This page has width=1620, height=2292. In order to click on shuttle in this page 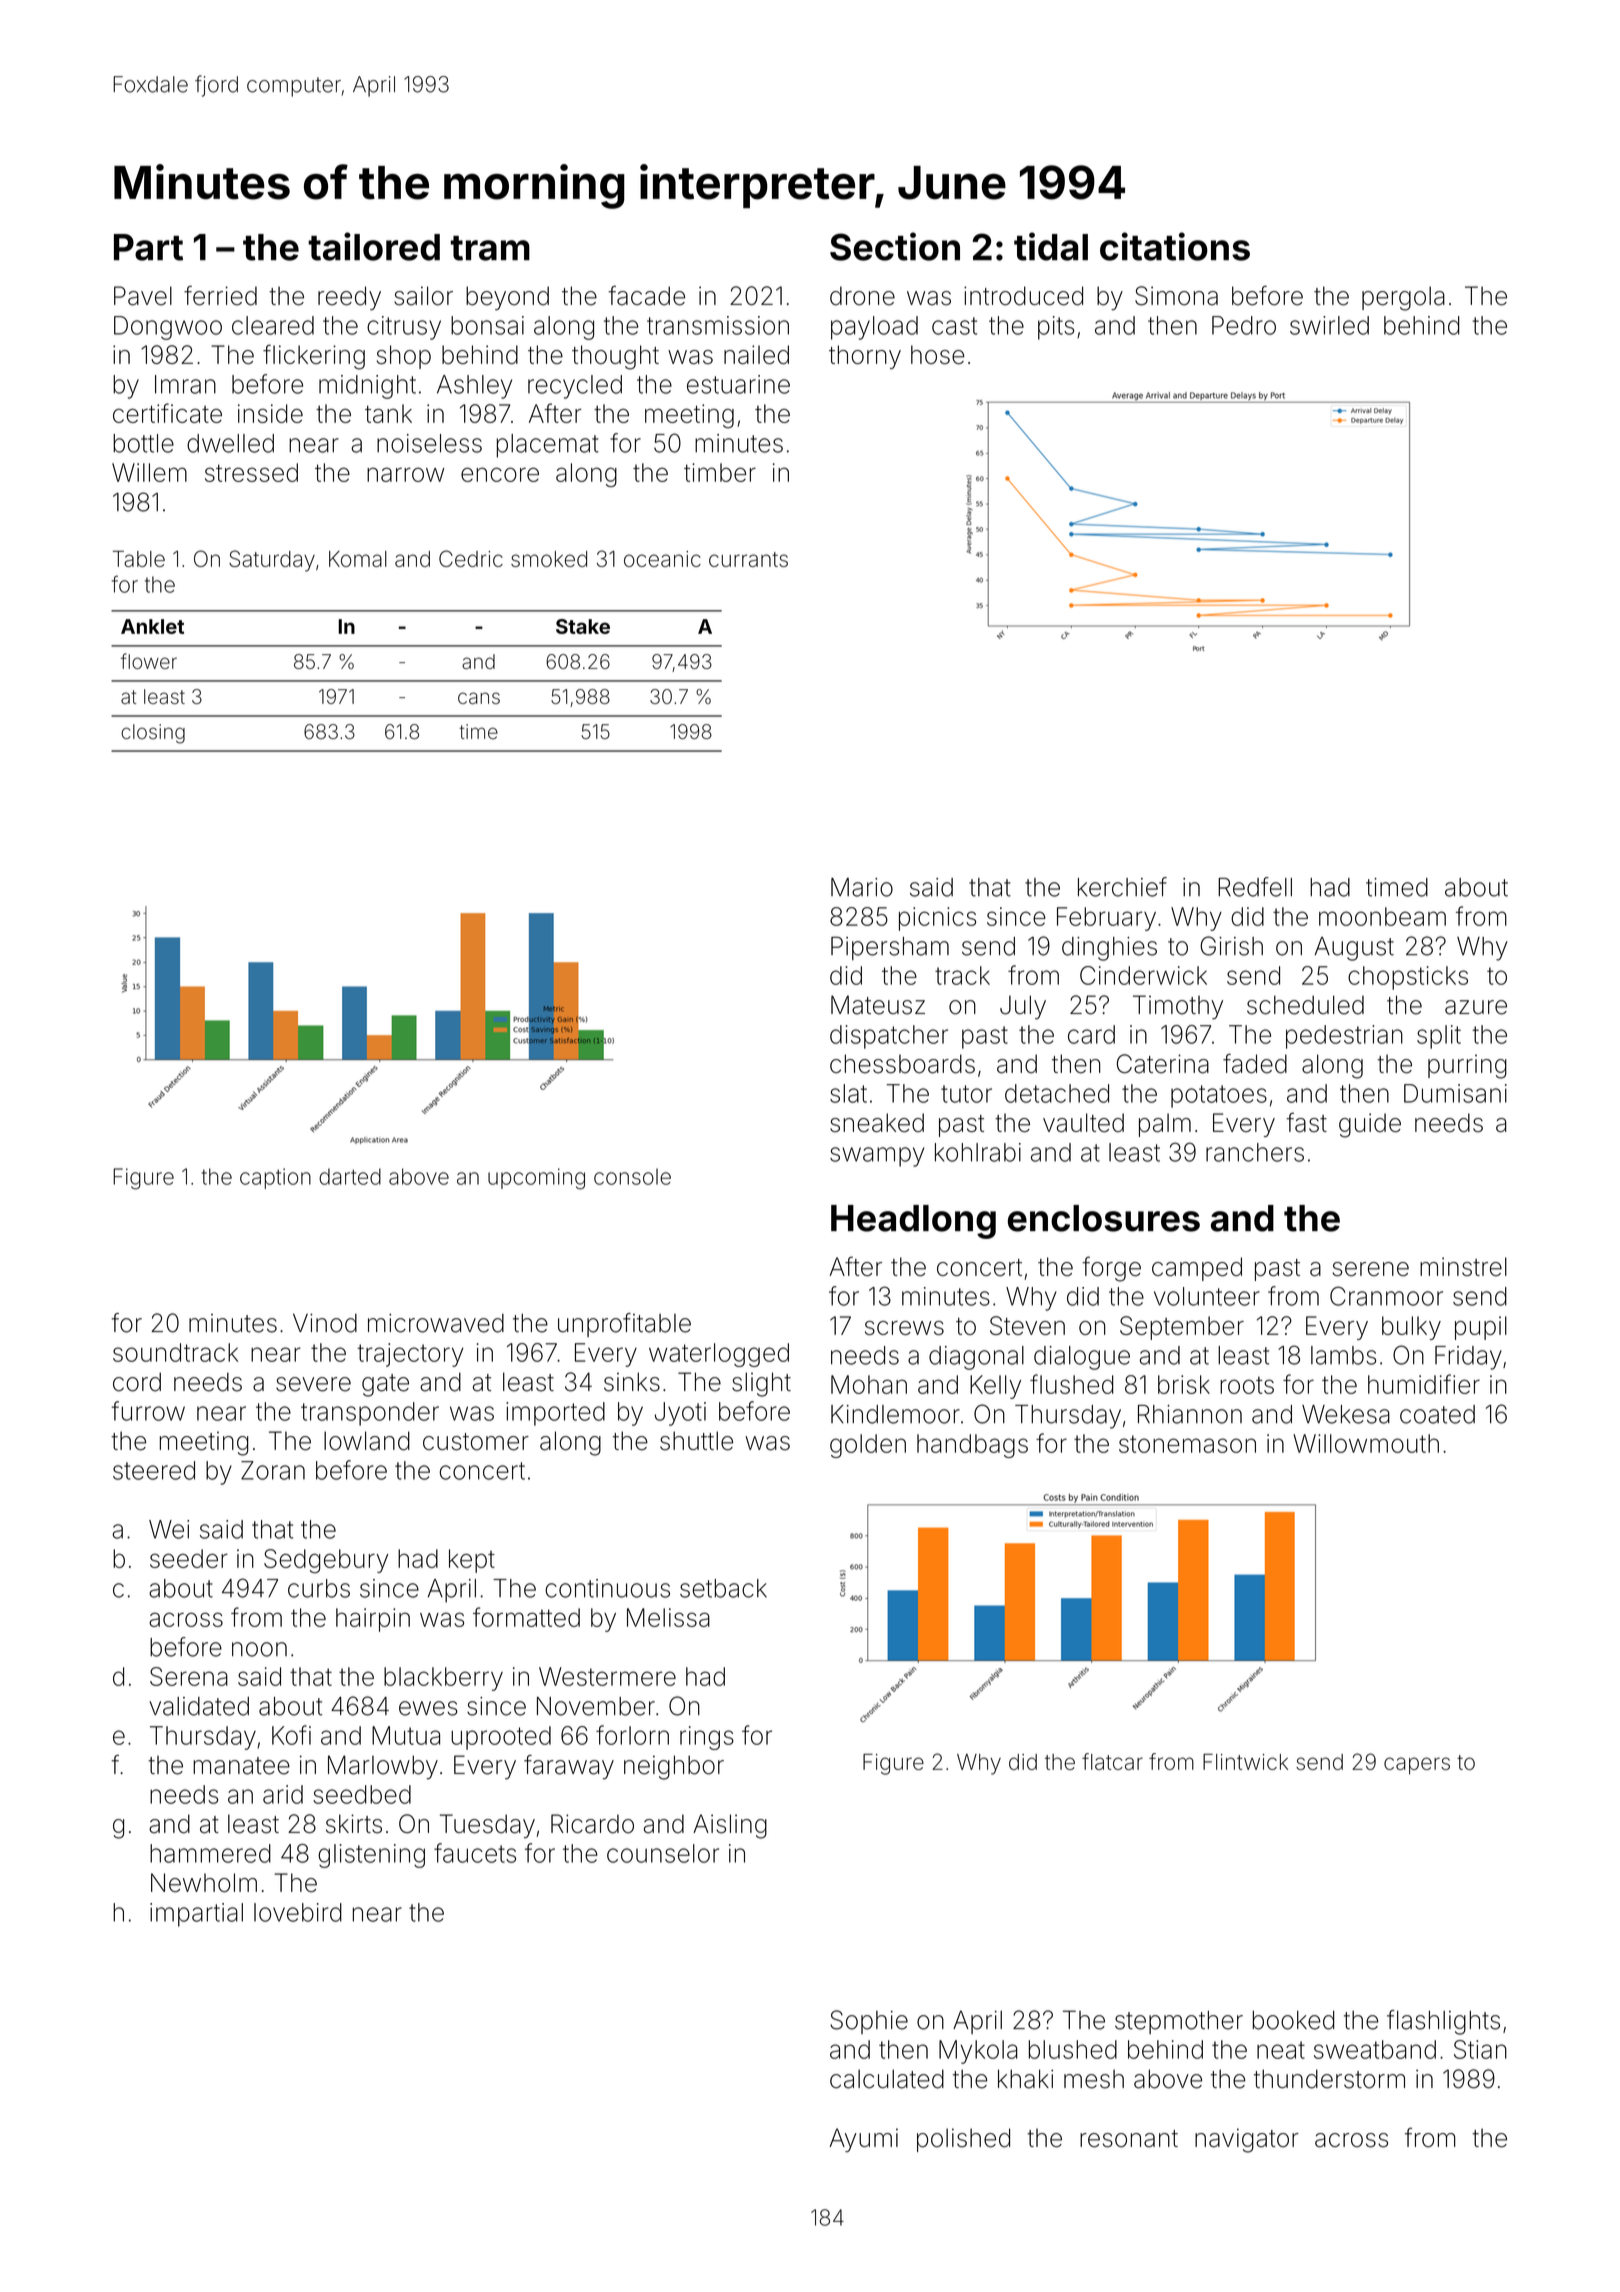, I will do `click(696, 1441)`.
